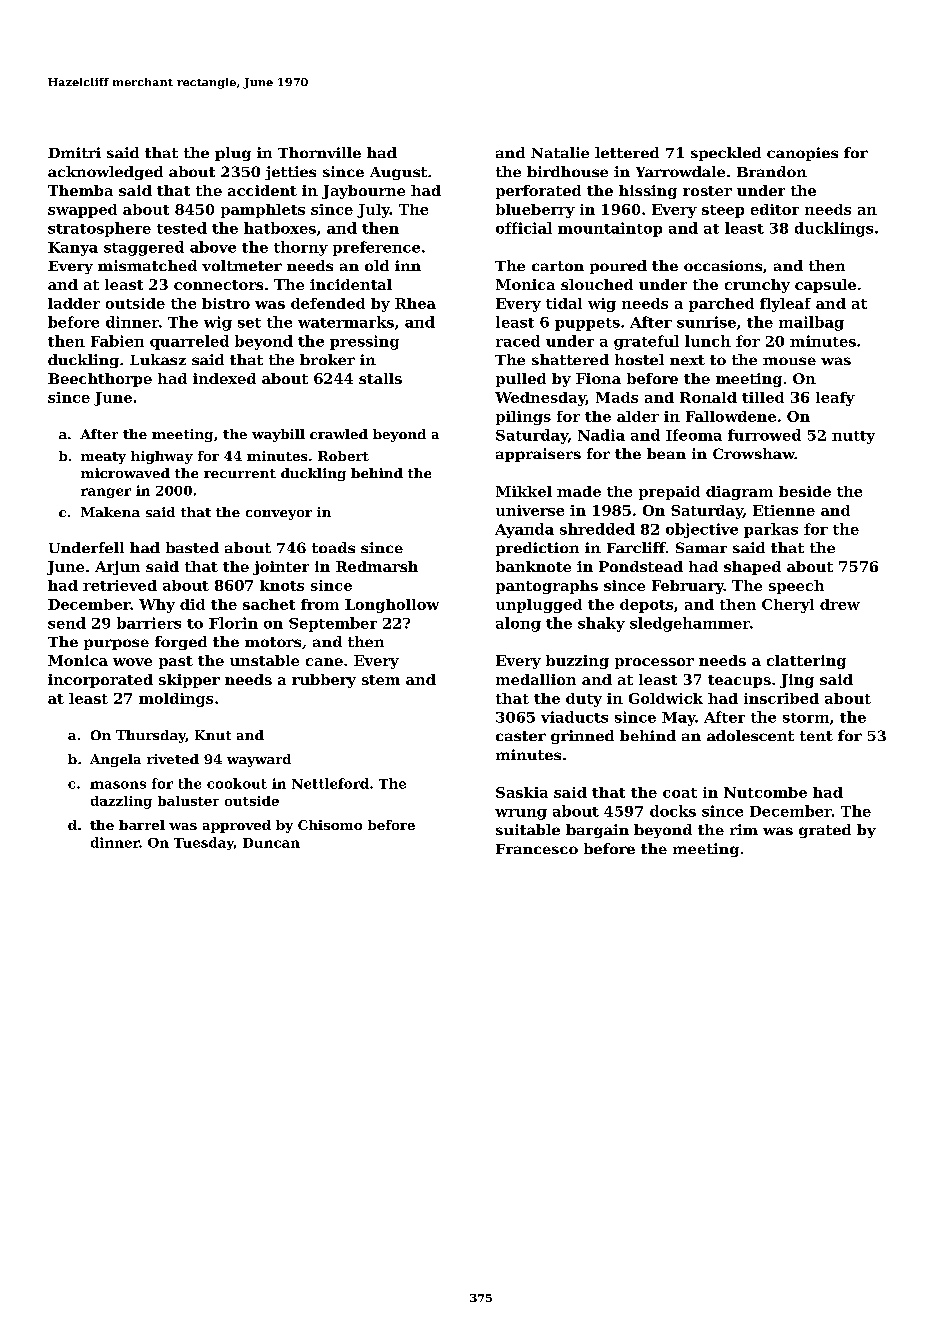 The height and width of the page is (1333, 939). Describe the element at coordinates (521, 814) in the page. I see `wrung` at that location.
